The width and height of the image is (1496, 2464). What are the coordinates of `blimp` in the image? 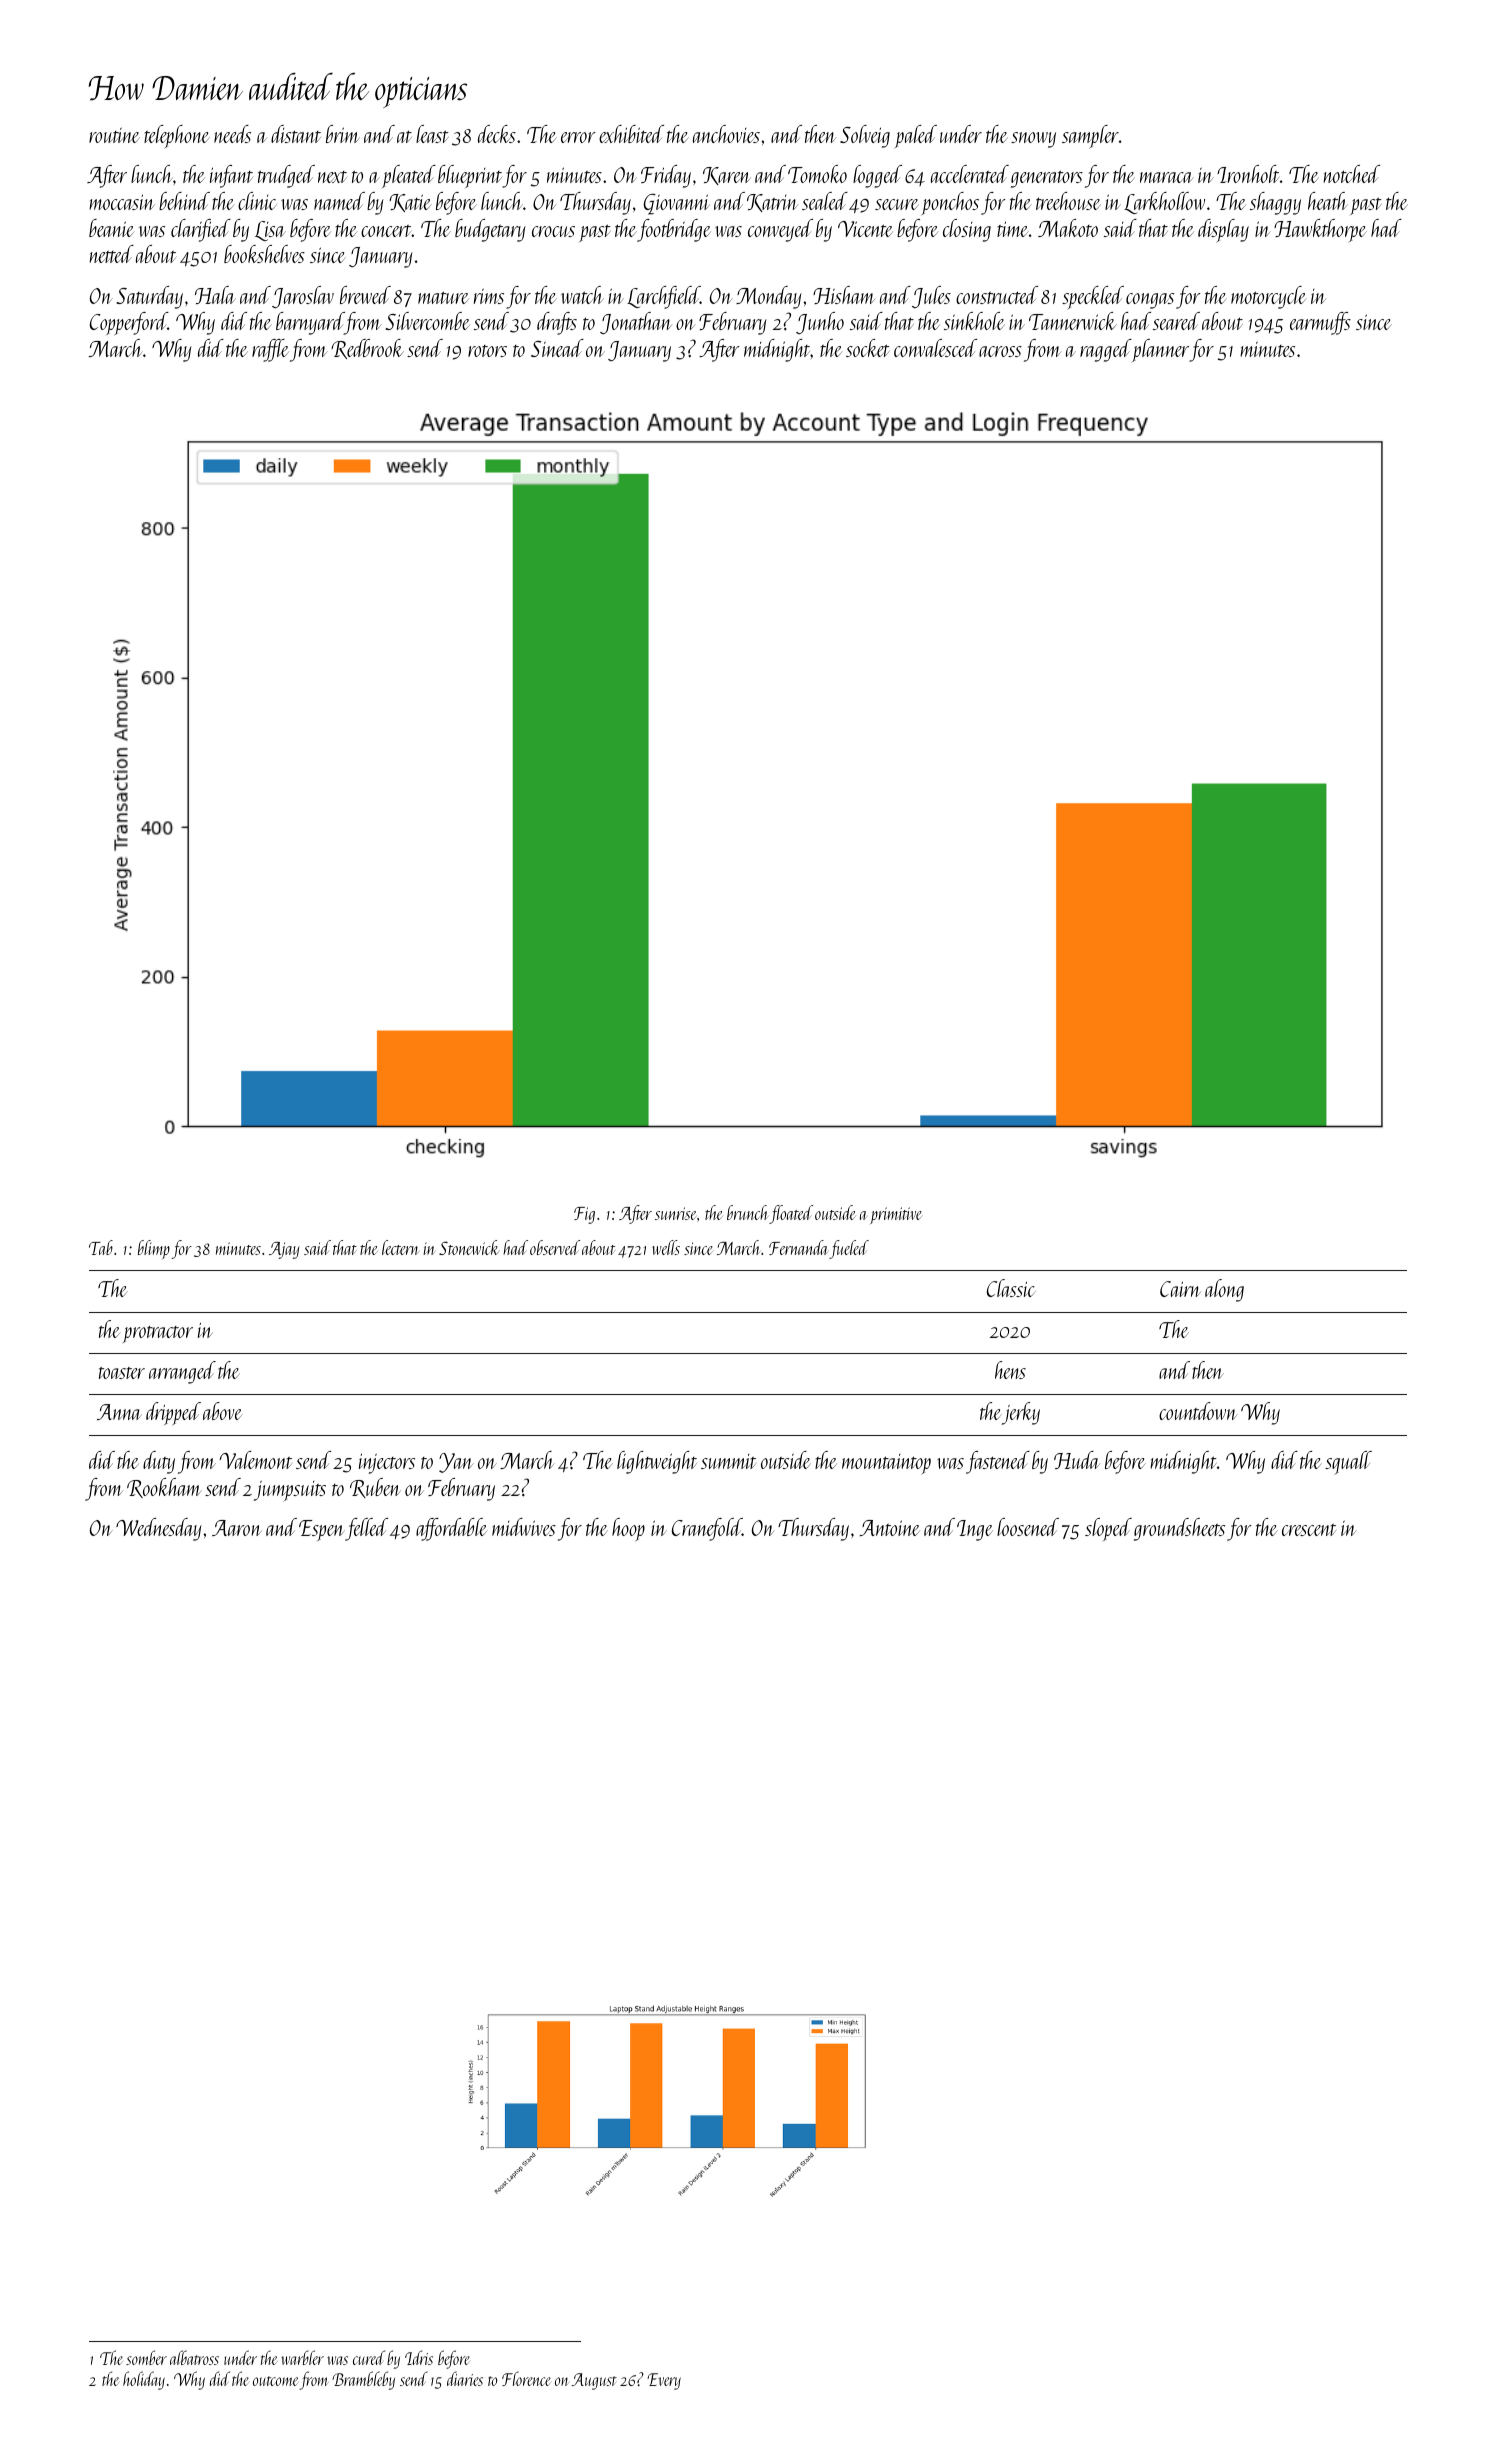 It's located at (154, 1249).
